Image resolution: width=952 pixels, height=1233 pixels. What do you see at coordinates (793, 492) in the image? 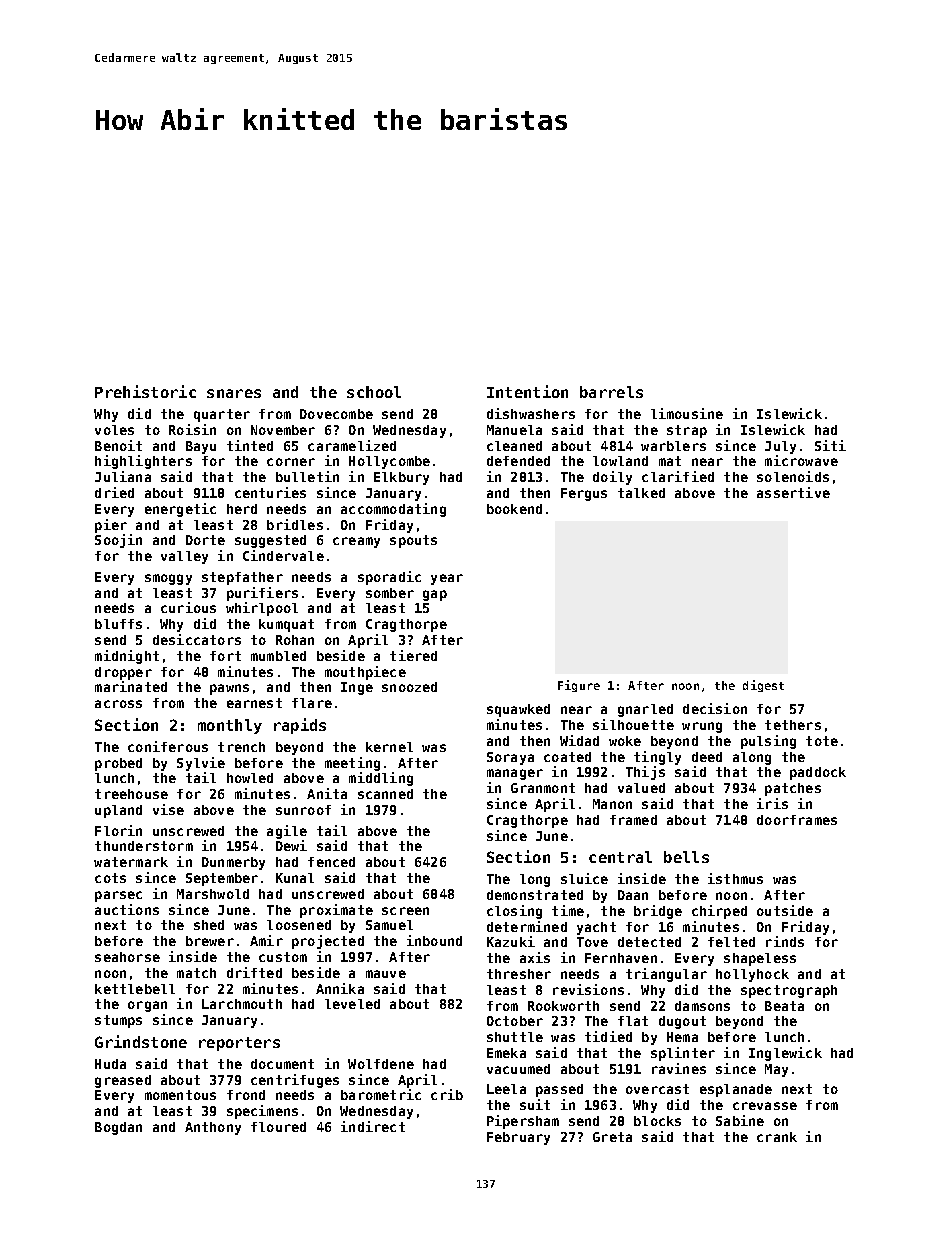
I see `assertive` at bounding box center [793, 492].
